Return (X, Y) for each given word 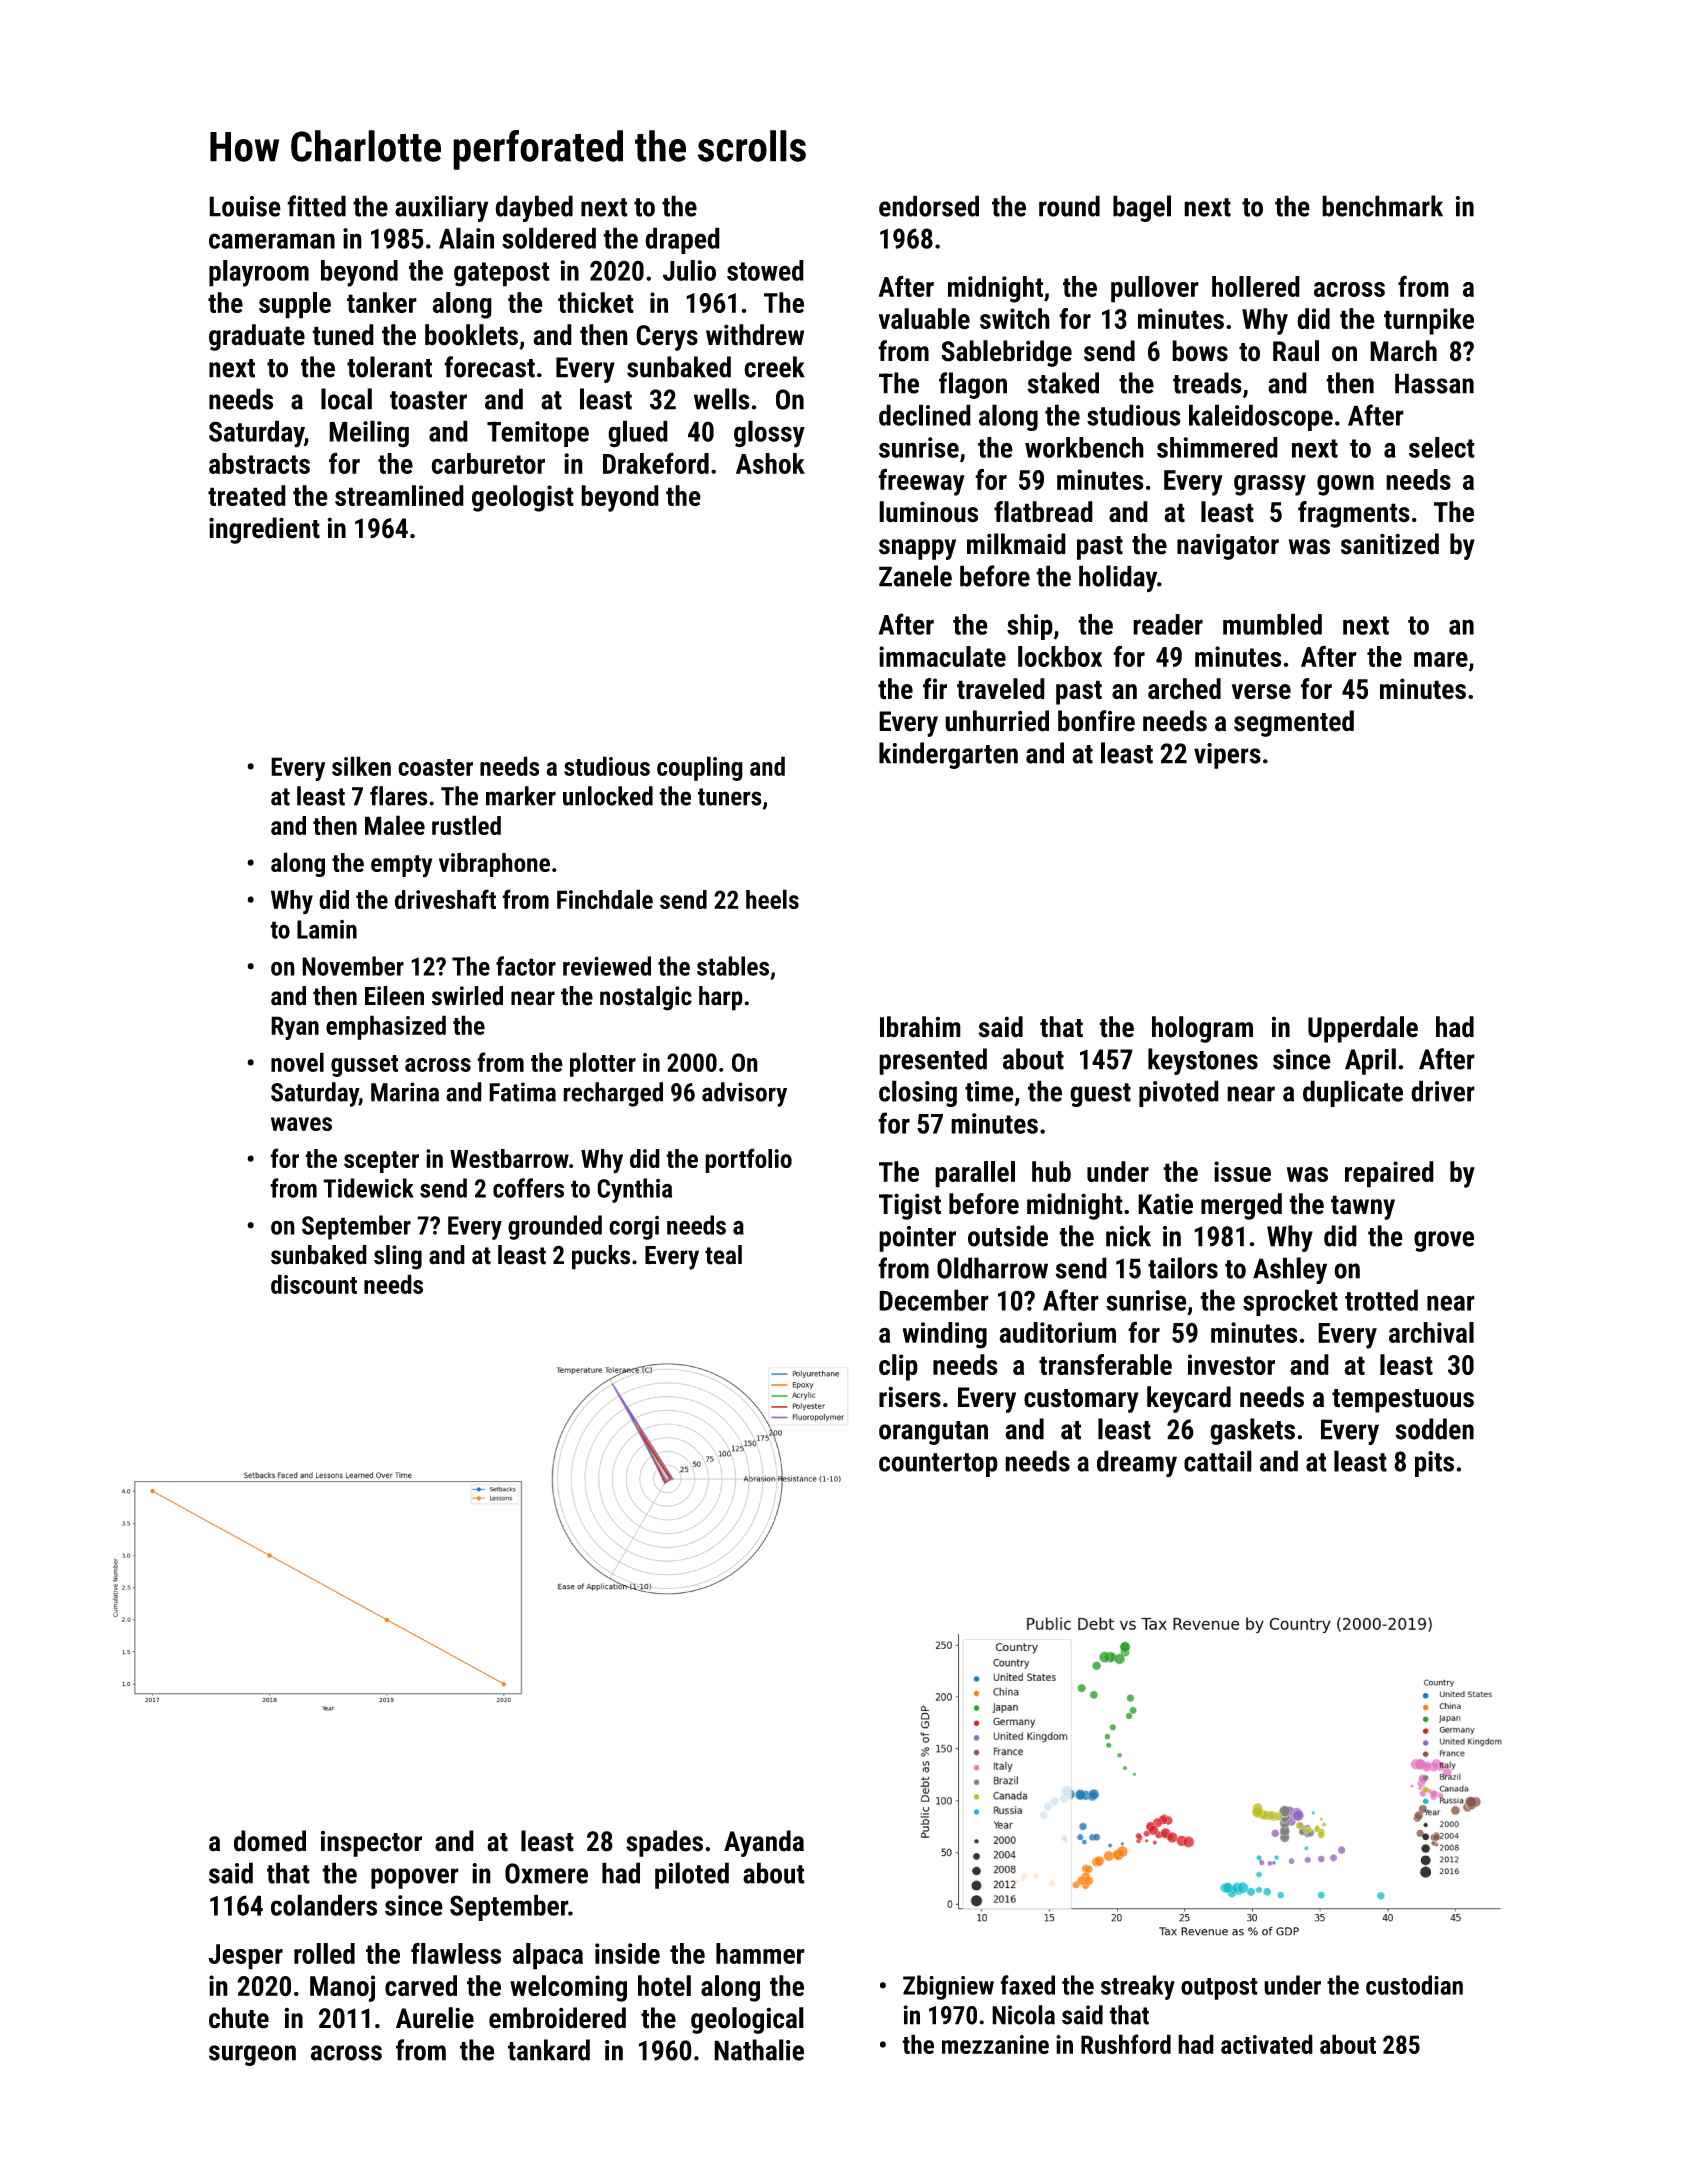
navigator (1228, 547)
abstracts (259, 463)
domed (270, 1841)
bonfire (1096, 721)
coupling (700, 768)
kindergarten (948, 755)
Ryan (295, 1028)
